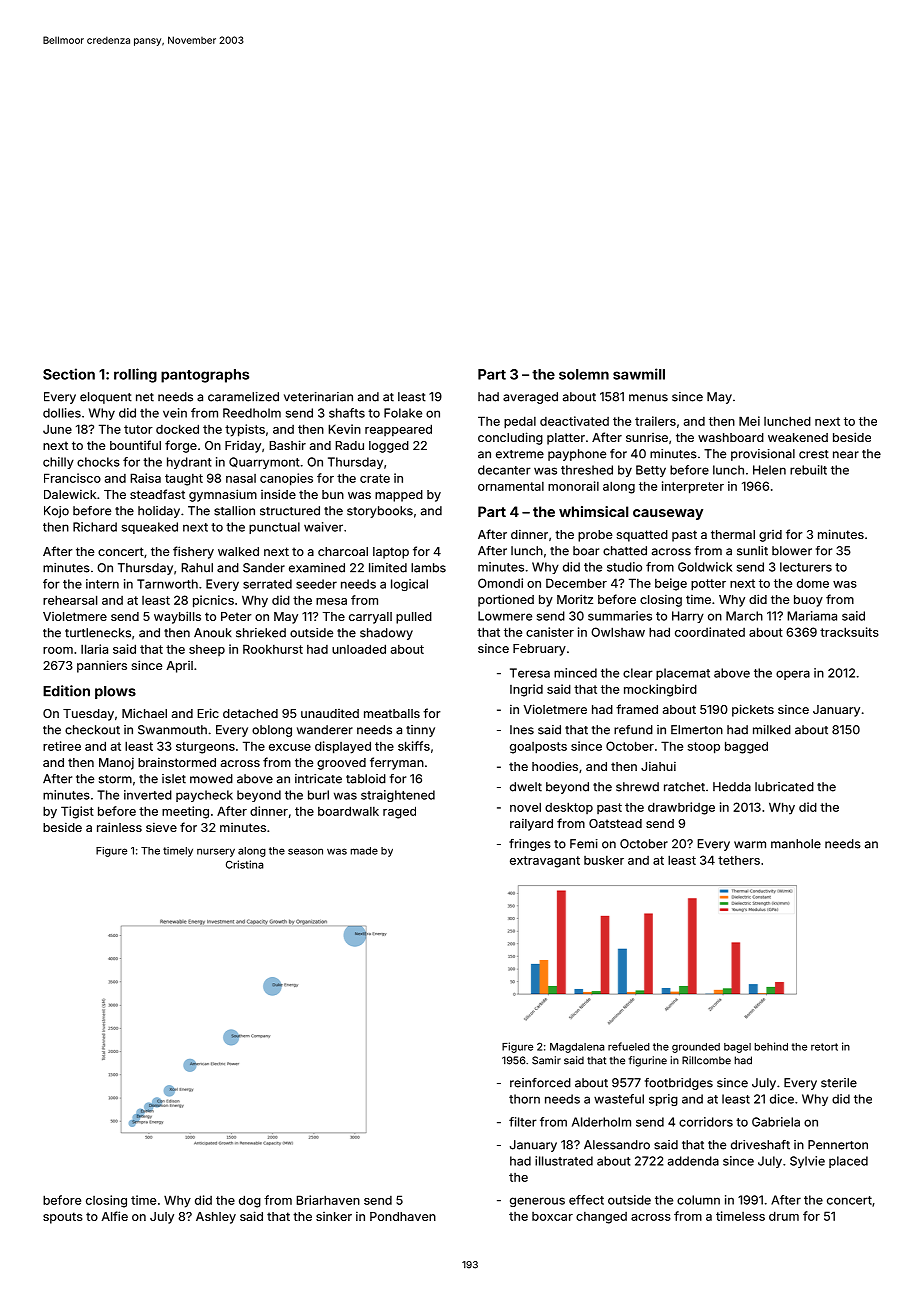  I want to click on veterinarian, so click(318, 397).
